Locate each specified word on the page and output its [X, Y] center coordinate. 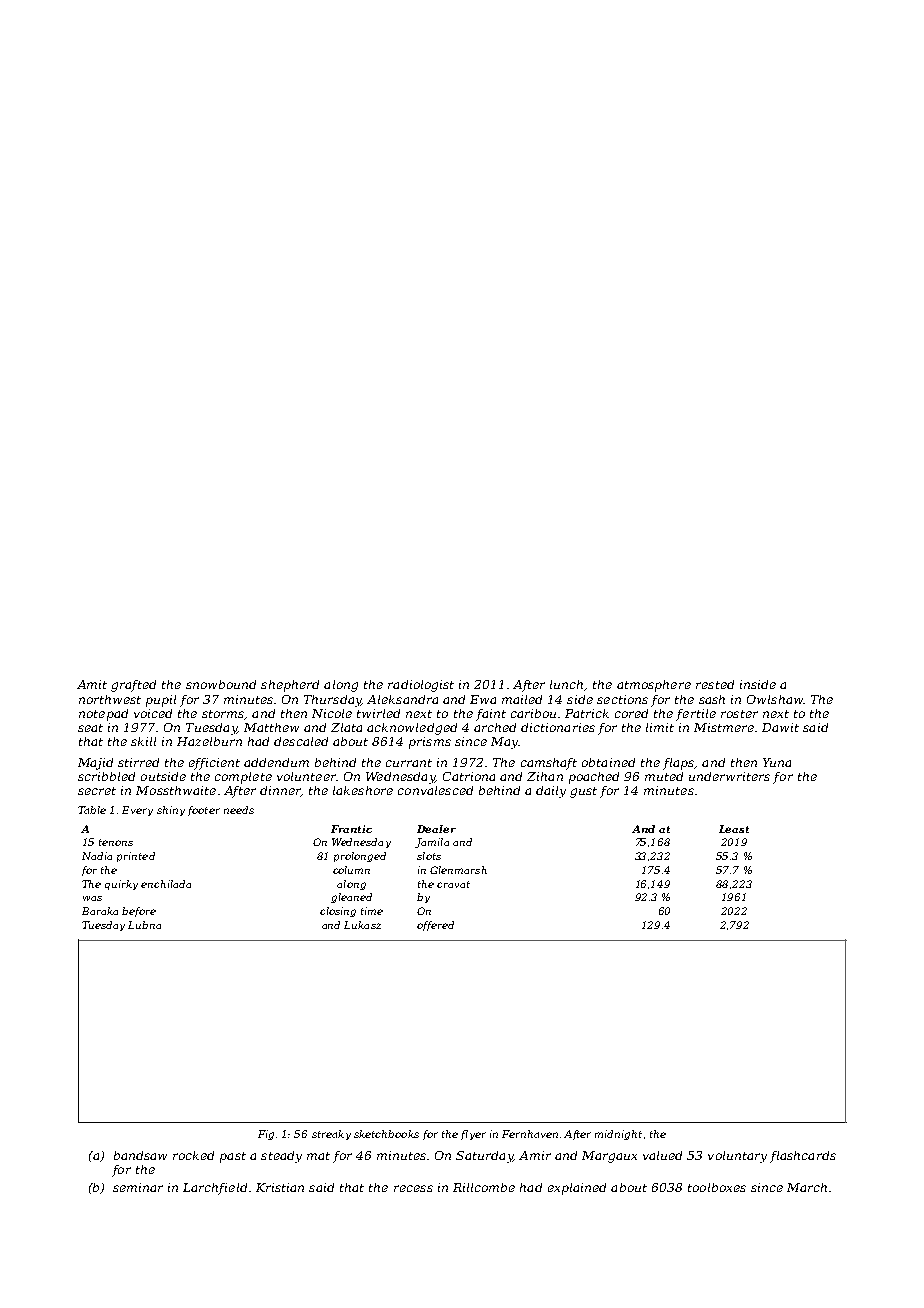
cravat [453, 884]
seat [90, 728]
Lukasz [362, 925]
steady [281, 1157]
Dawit [780, 727]
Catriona [469, 776]
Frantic [351, 829]
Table [92, 810]
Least [734, 829]
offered [435, 926]
